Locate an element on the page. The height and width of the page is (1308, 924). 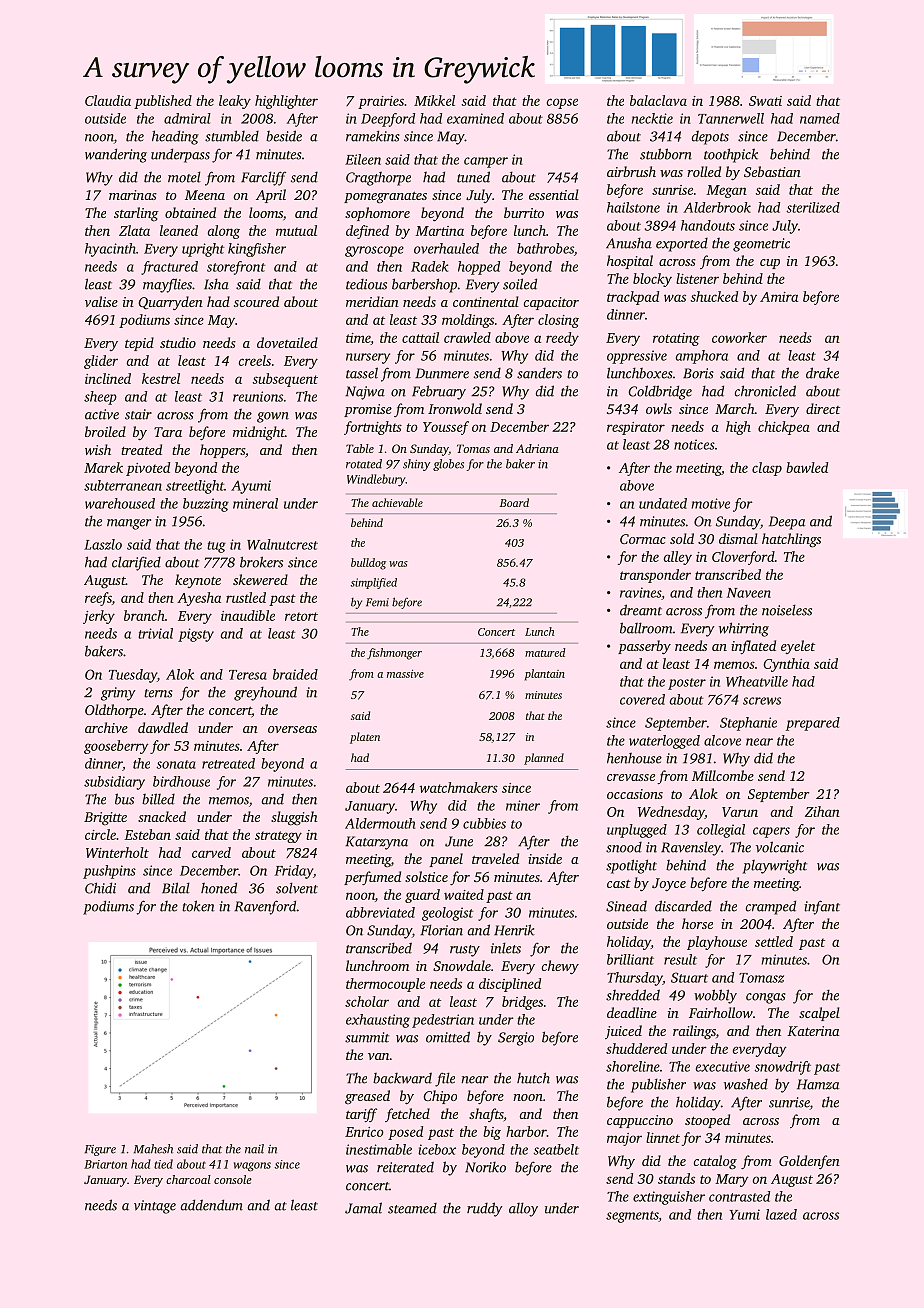
rolled is located at coordinates (704, 171).
